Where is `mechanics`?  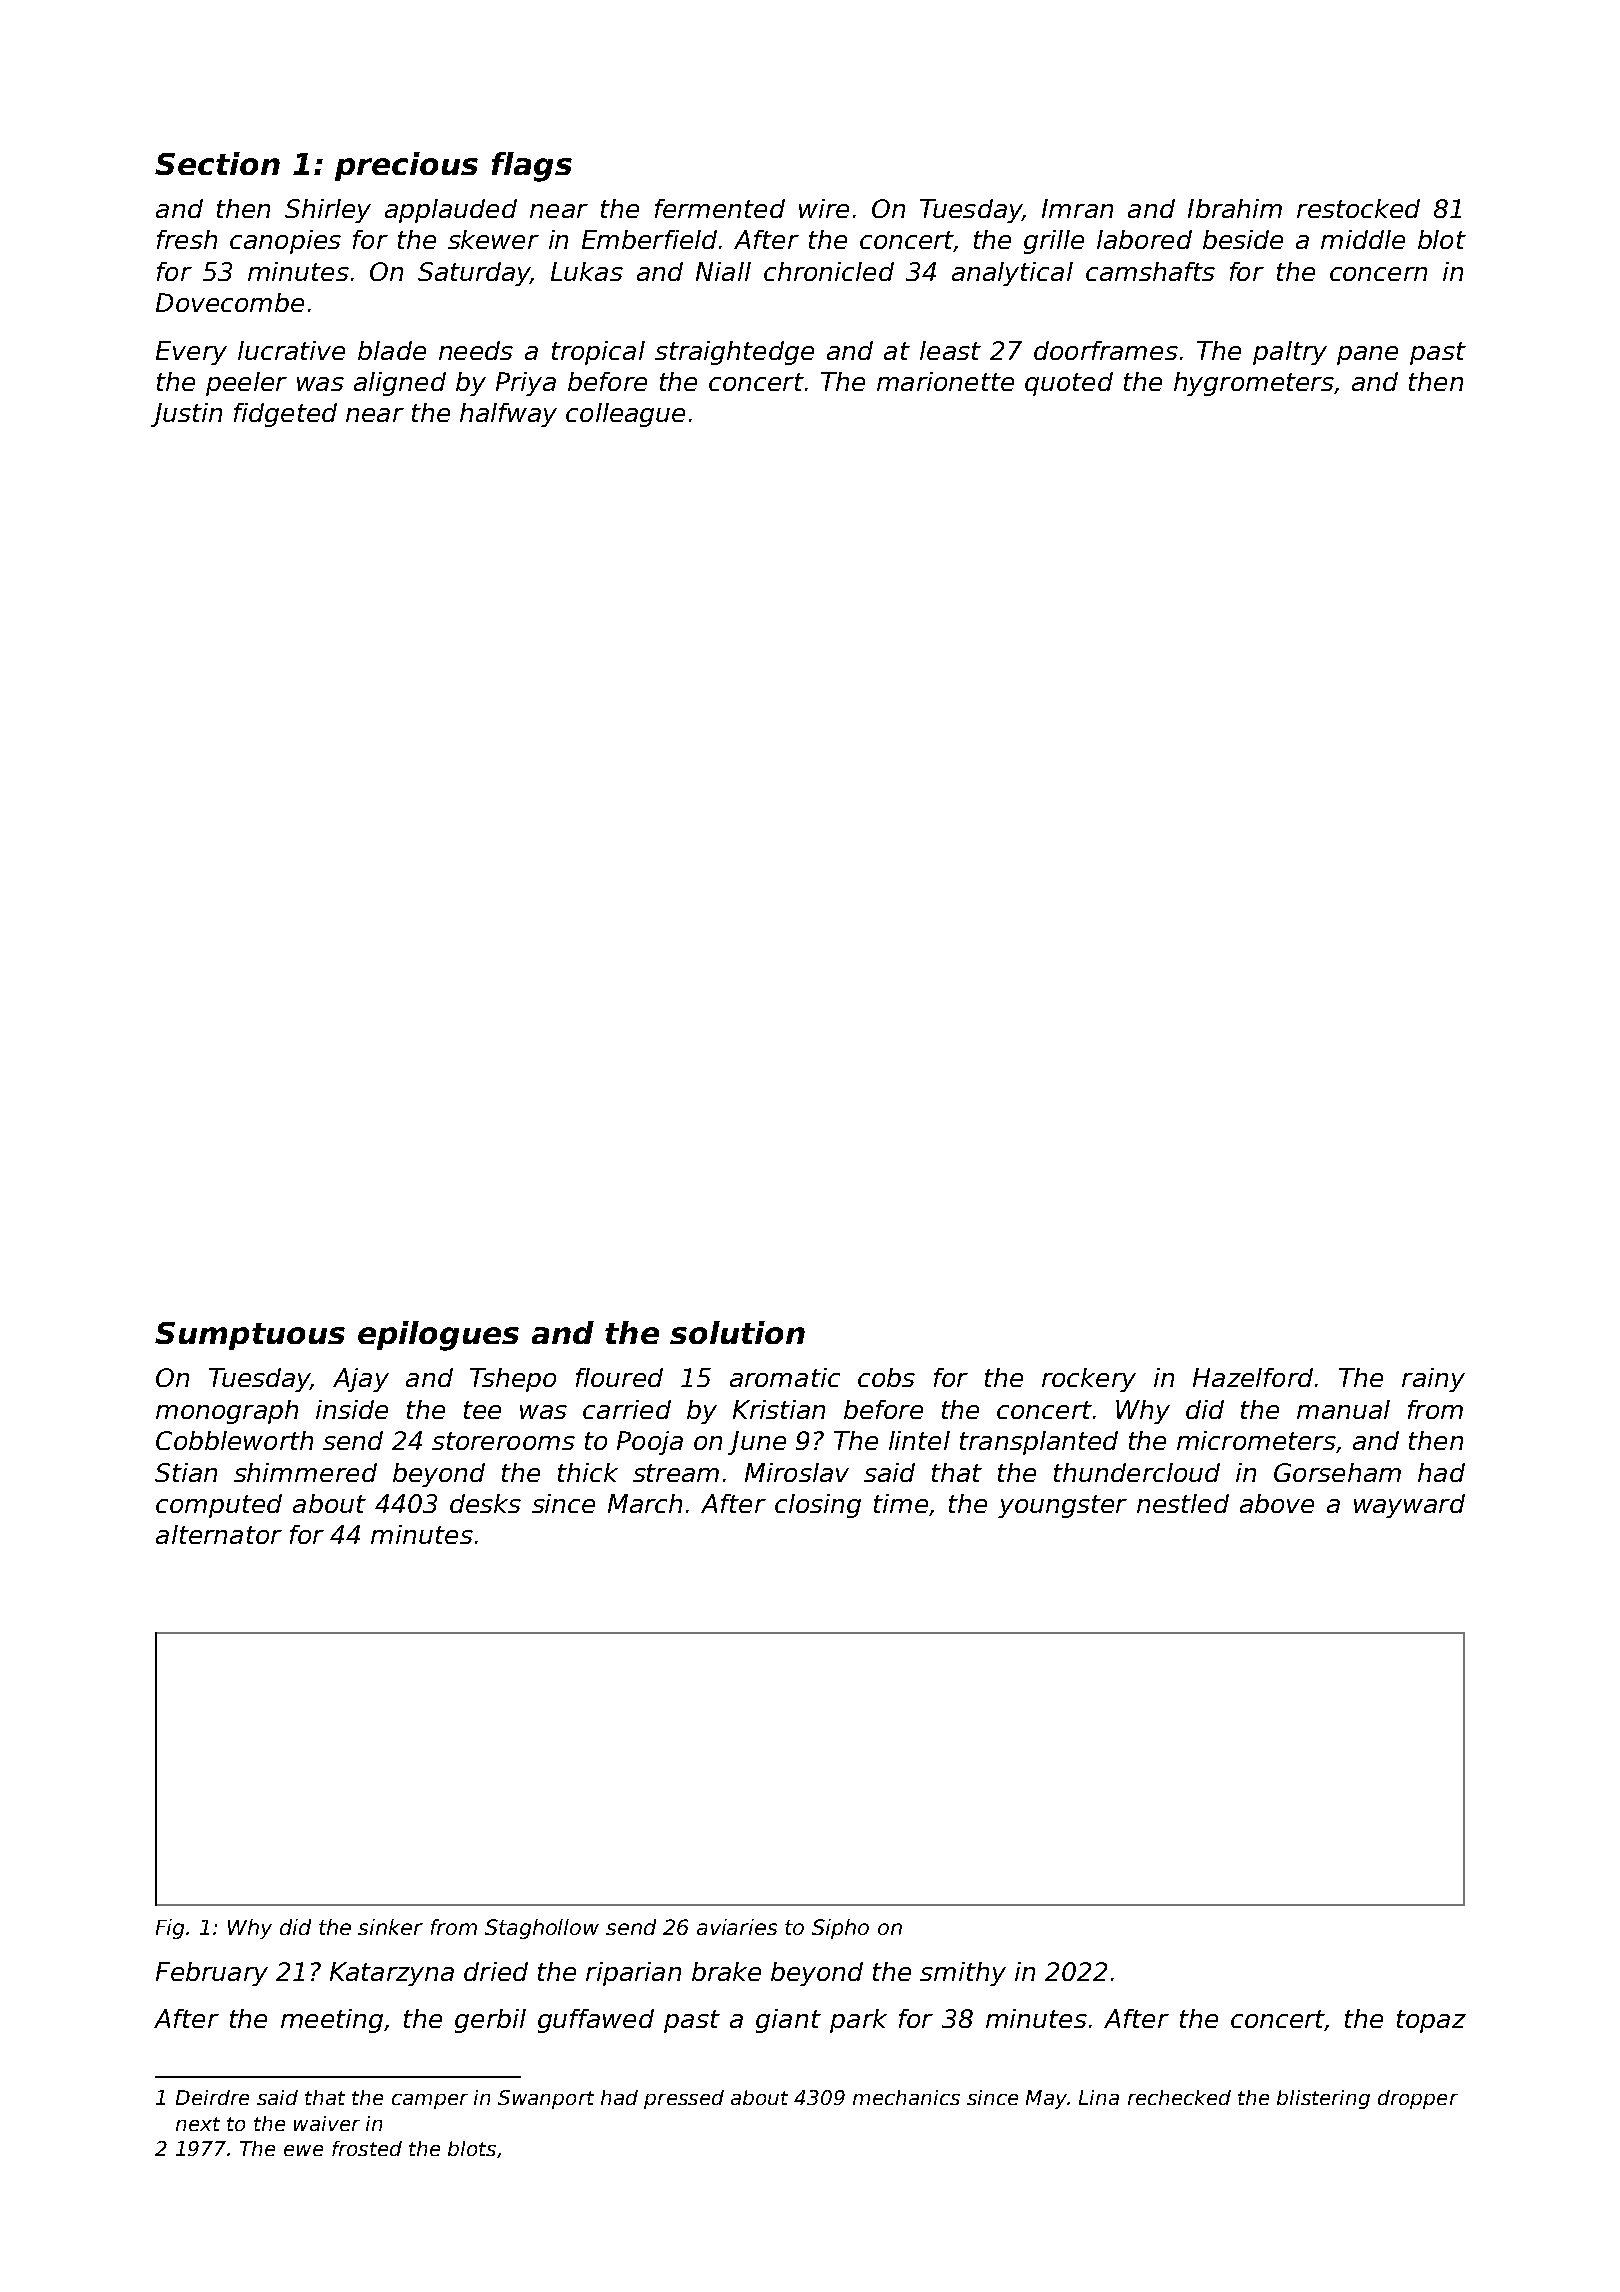
mechanics is located at coordinates (906, 2097).
